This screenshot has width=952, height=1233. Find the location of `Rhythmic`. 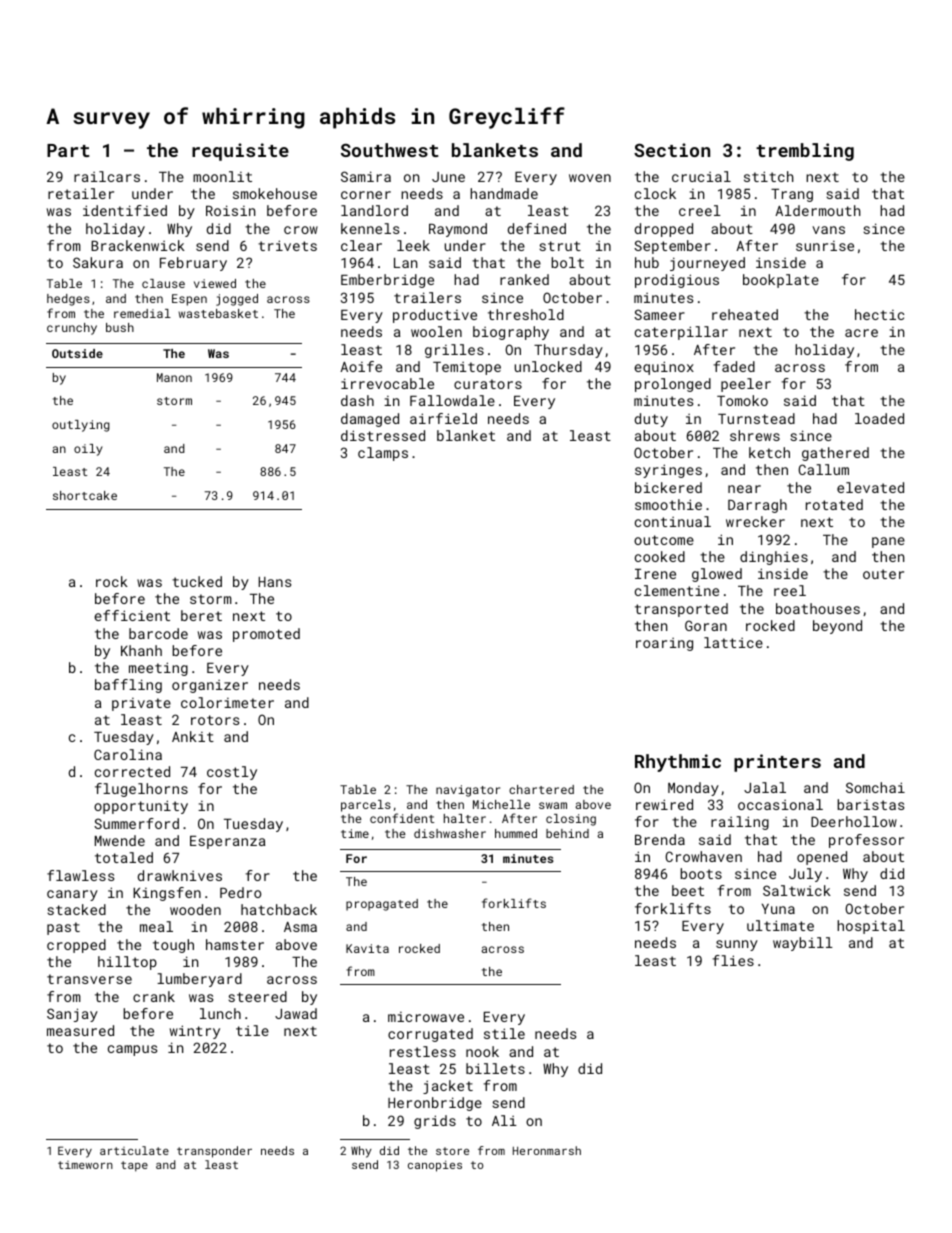

Rhythmic is located at coordinates (678, 763).
